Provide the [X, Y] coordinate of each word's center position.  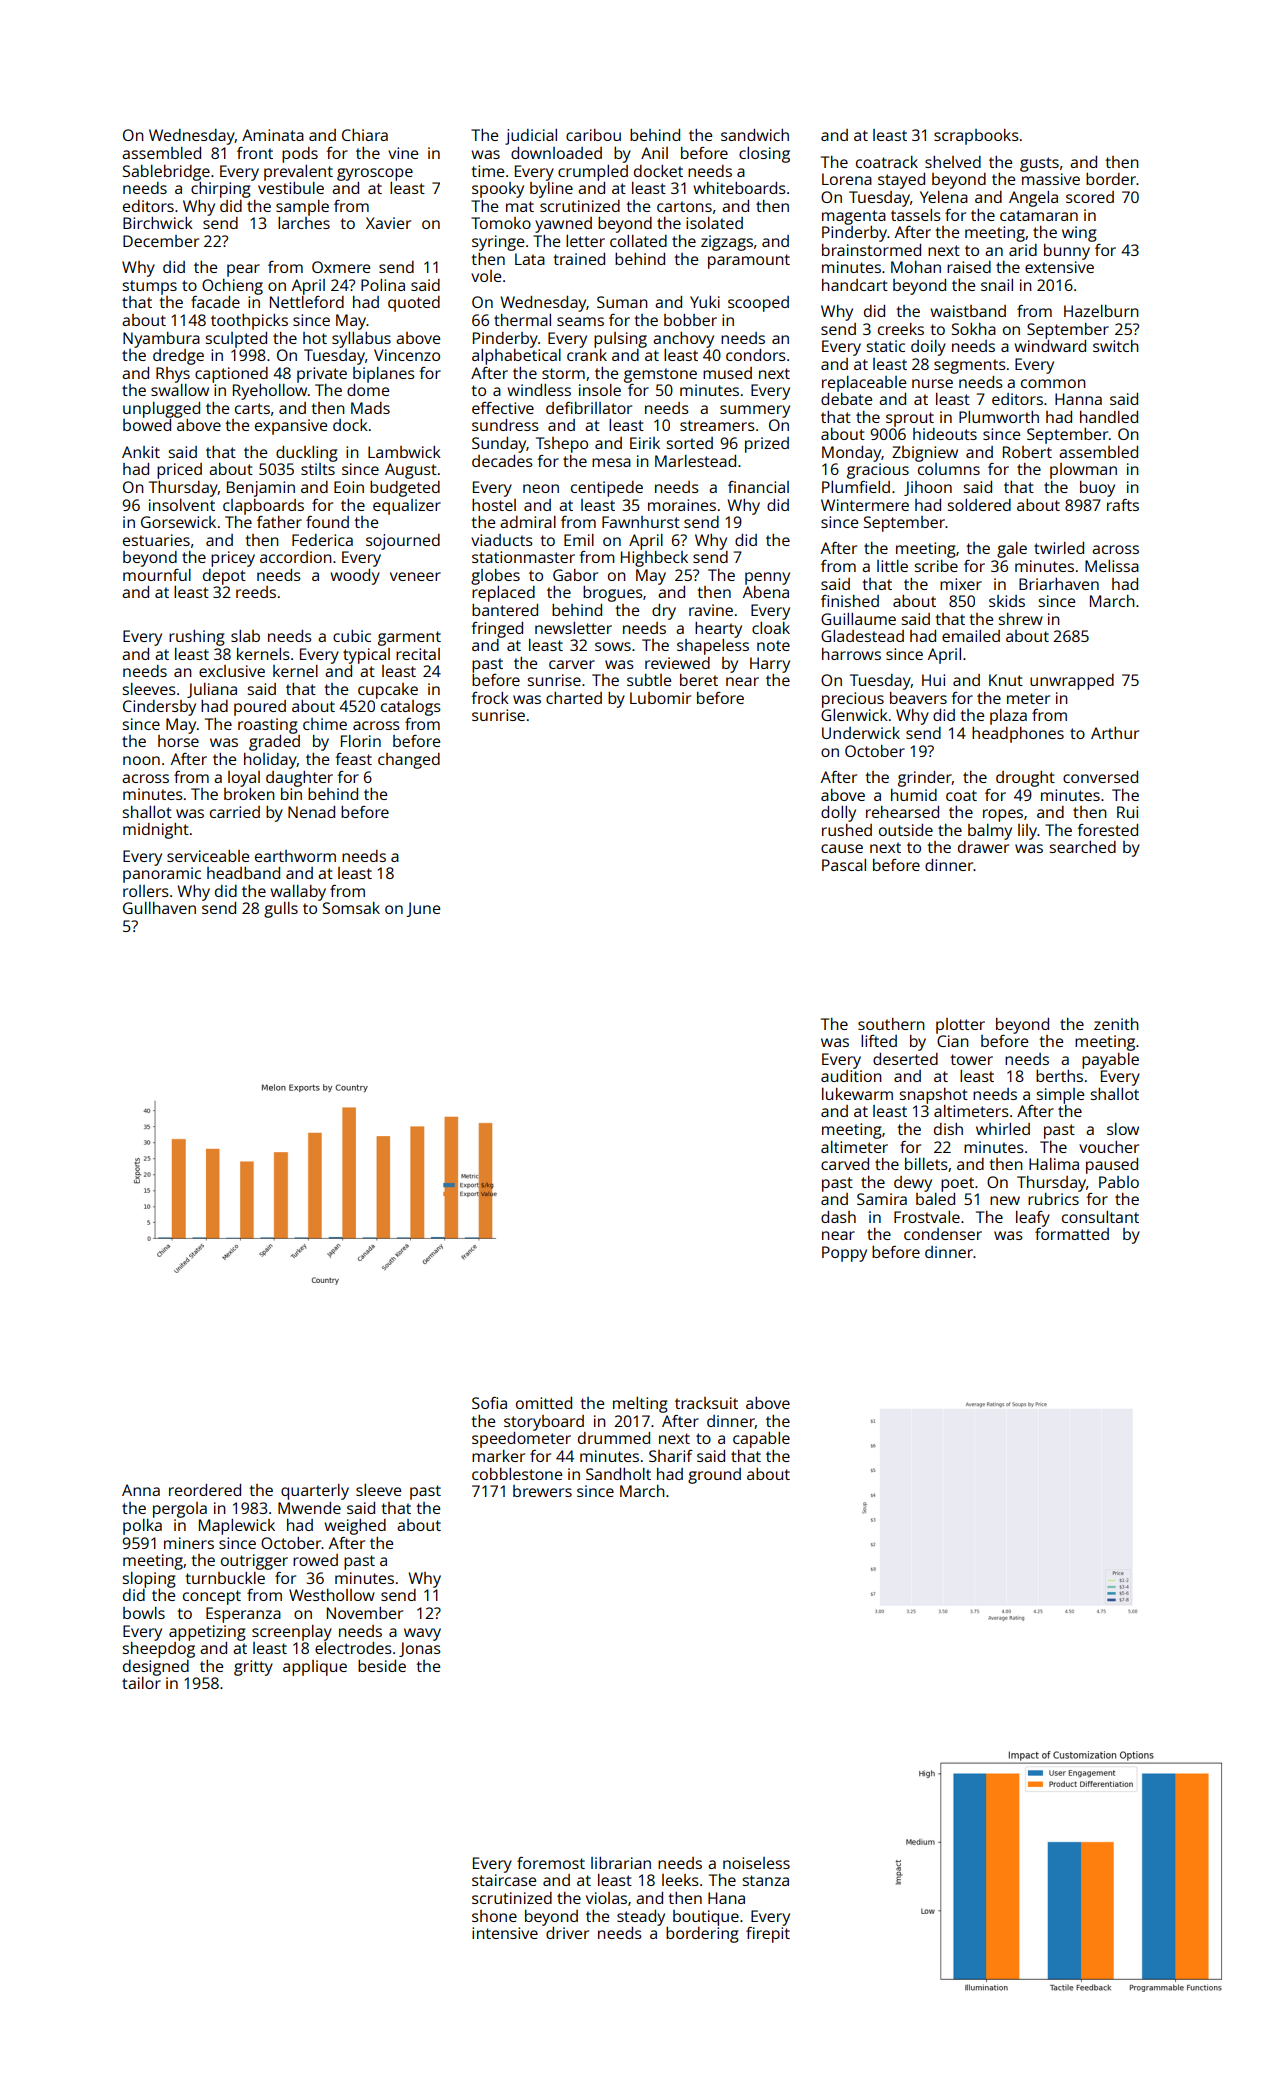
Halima [1054, 1164]
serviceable [208, 856]
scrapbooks [976, 137]
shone [494, 1916]
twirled [1059, 548]
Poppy [844, 1254]
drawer [983, 847]
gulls [281, 910]
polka [142, 1527]
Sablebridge [166, 173]
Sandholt [618, 1474]
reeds [256, 592]
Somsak [351, 908]
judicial [531, 137]
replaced [503, 594]
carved [845, 1164]
